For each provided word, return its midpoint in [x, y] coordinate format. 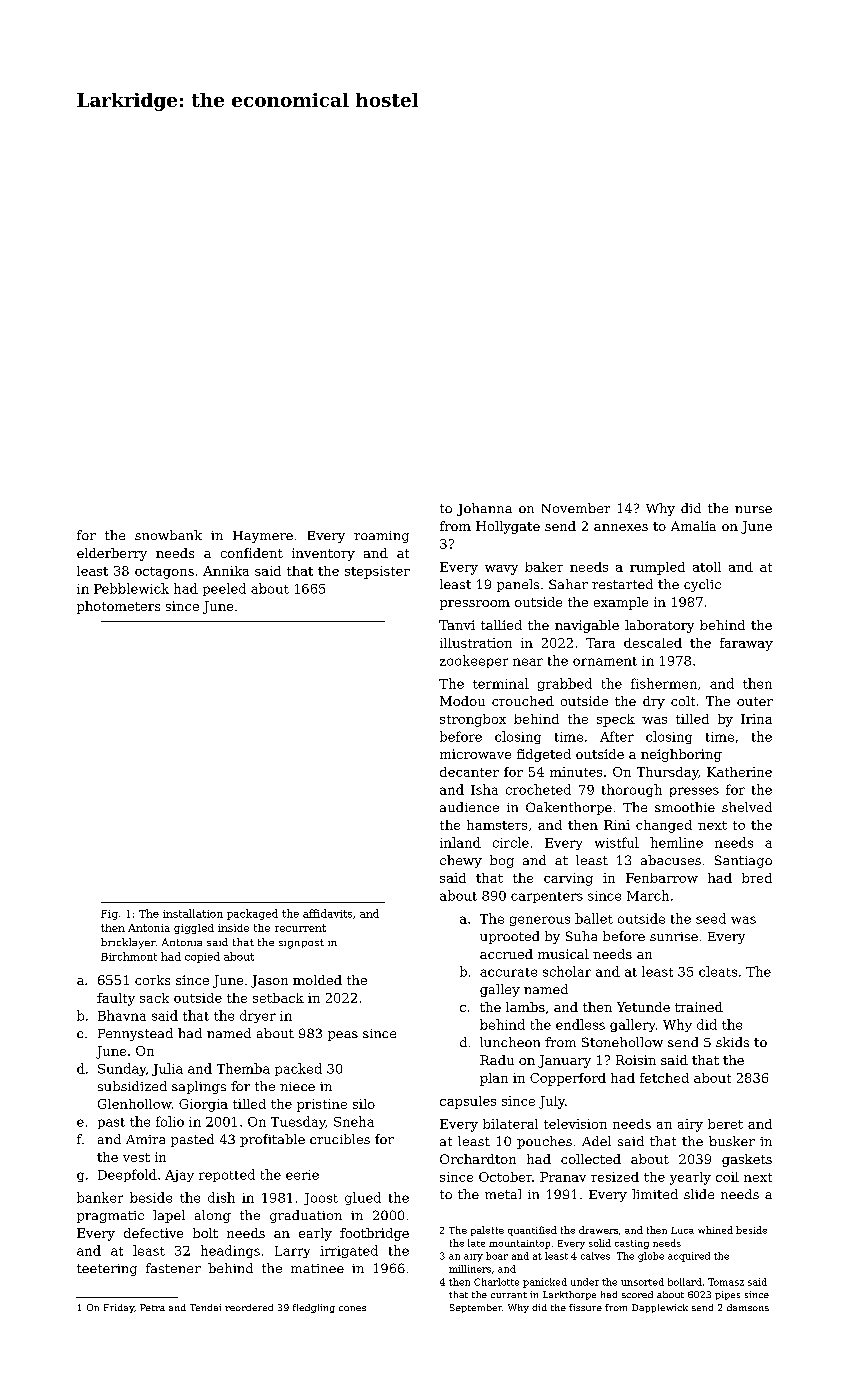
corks [152, 980]
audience [469, 807]
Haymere [263, 537]
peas [343, 1036]
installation [193, 913]
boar [497, 1256]
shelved [747, 807]
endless [580, 1024]
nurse [753, 509]
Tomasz [726, 1282]
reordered [249, 1307]
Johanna [484, 509]
